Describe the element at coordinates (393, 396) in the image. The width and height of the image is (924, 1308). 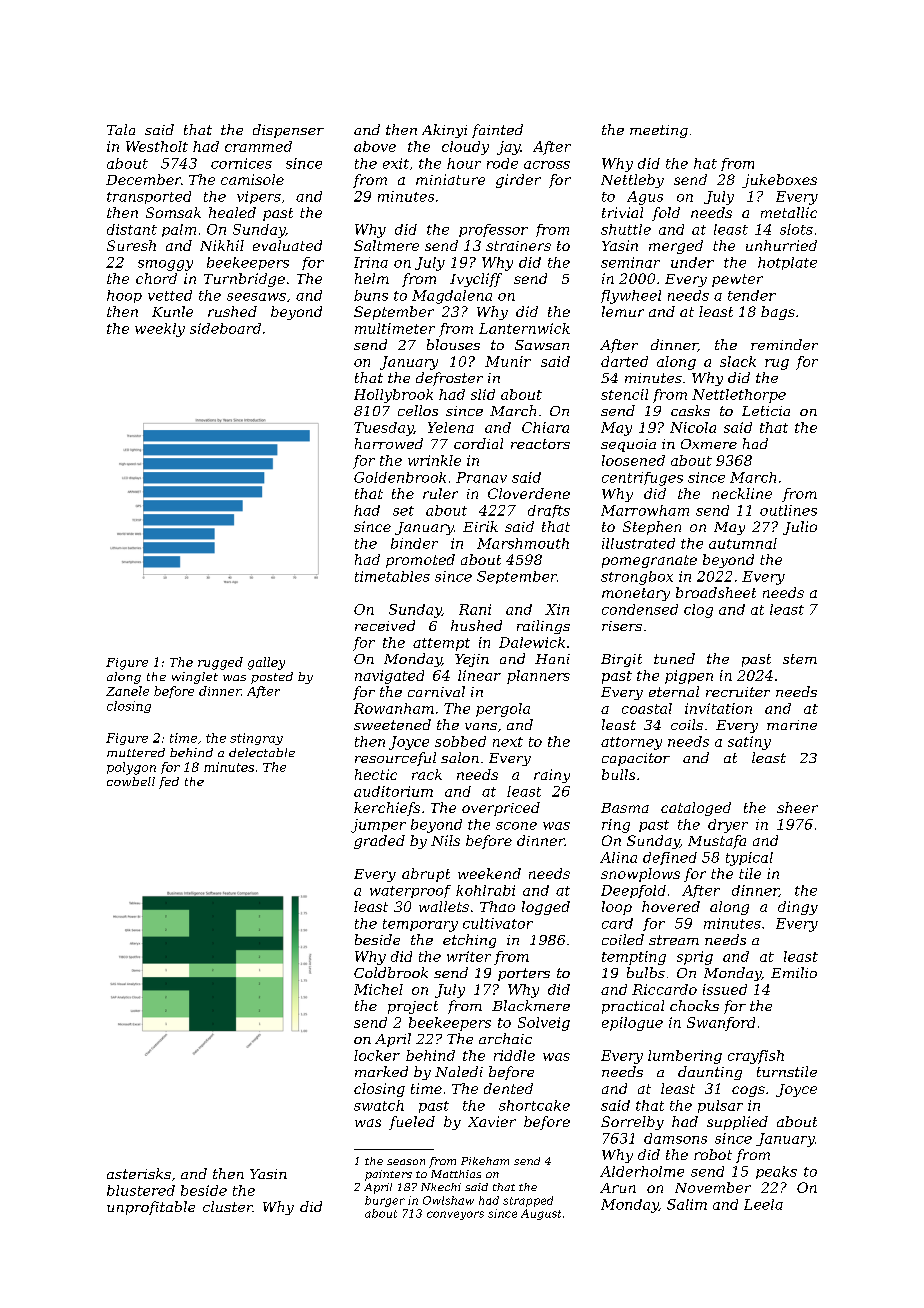
I see `Hollybrook` at that location.
